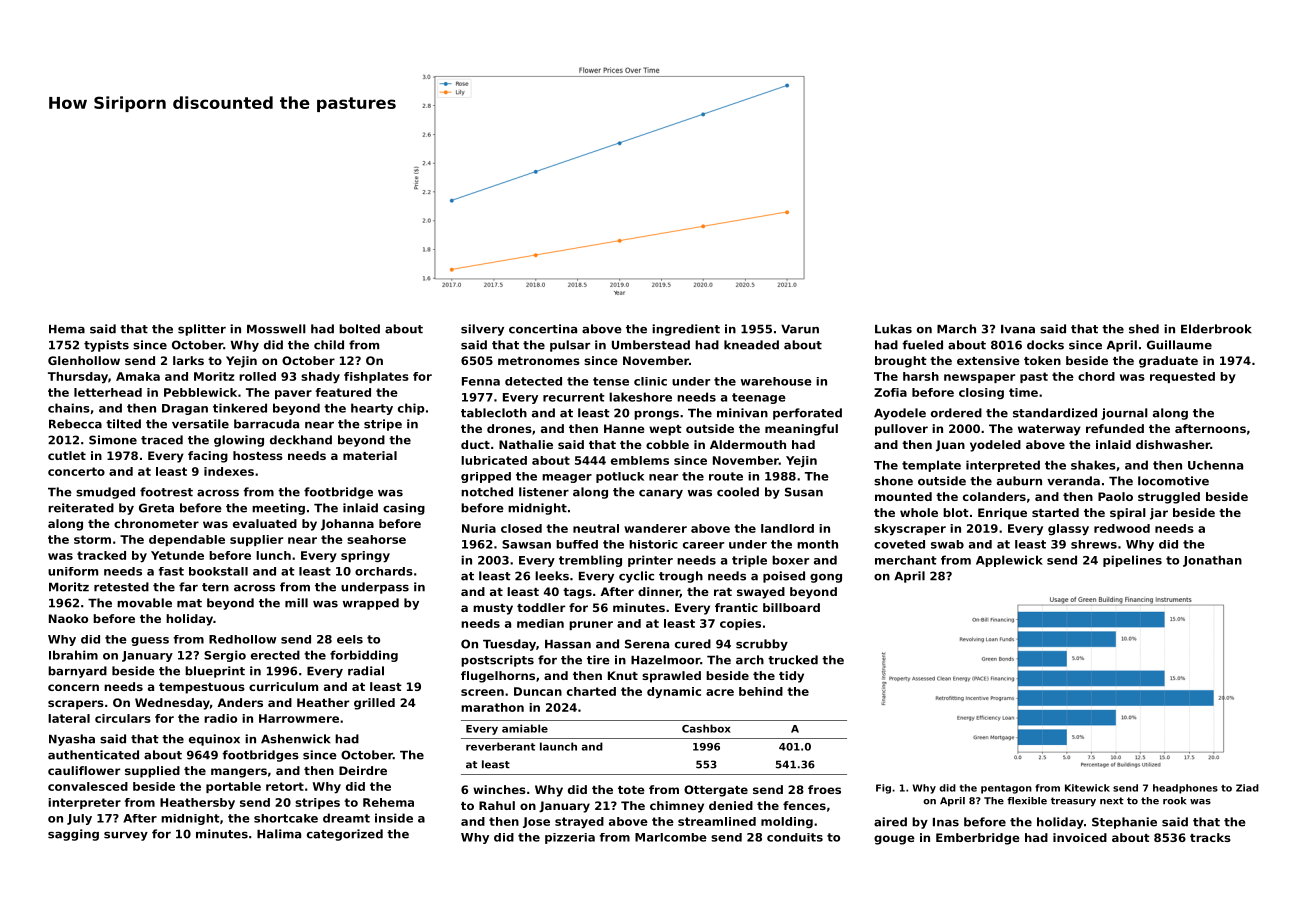  I want to click on Marlcombe, so click(671, 837).
